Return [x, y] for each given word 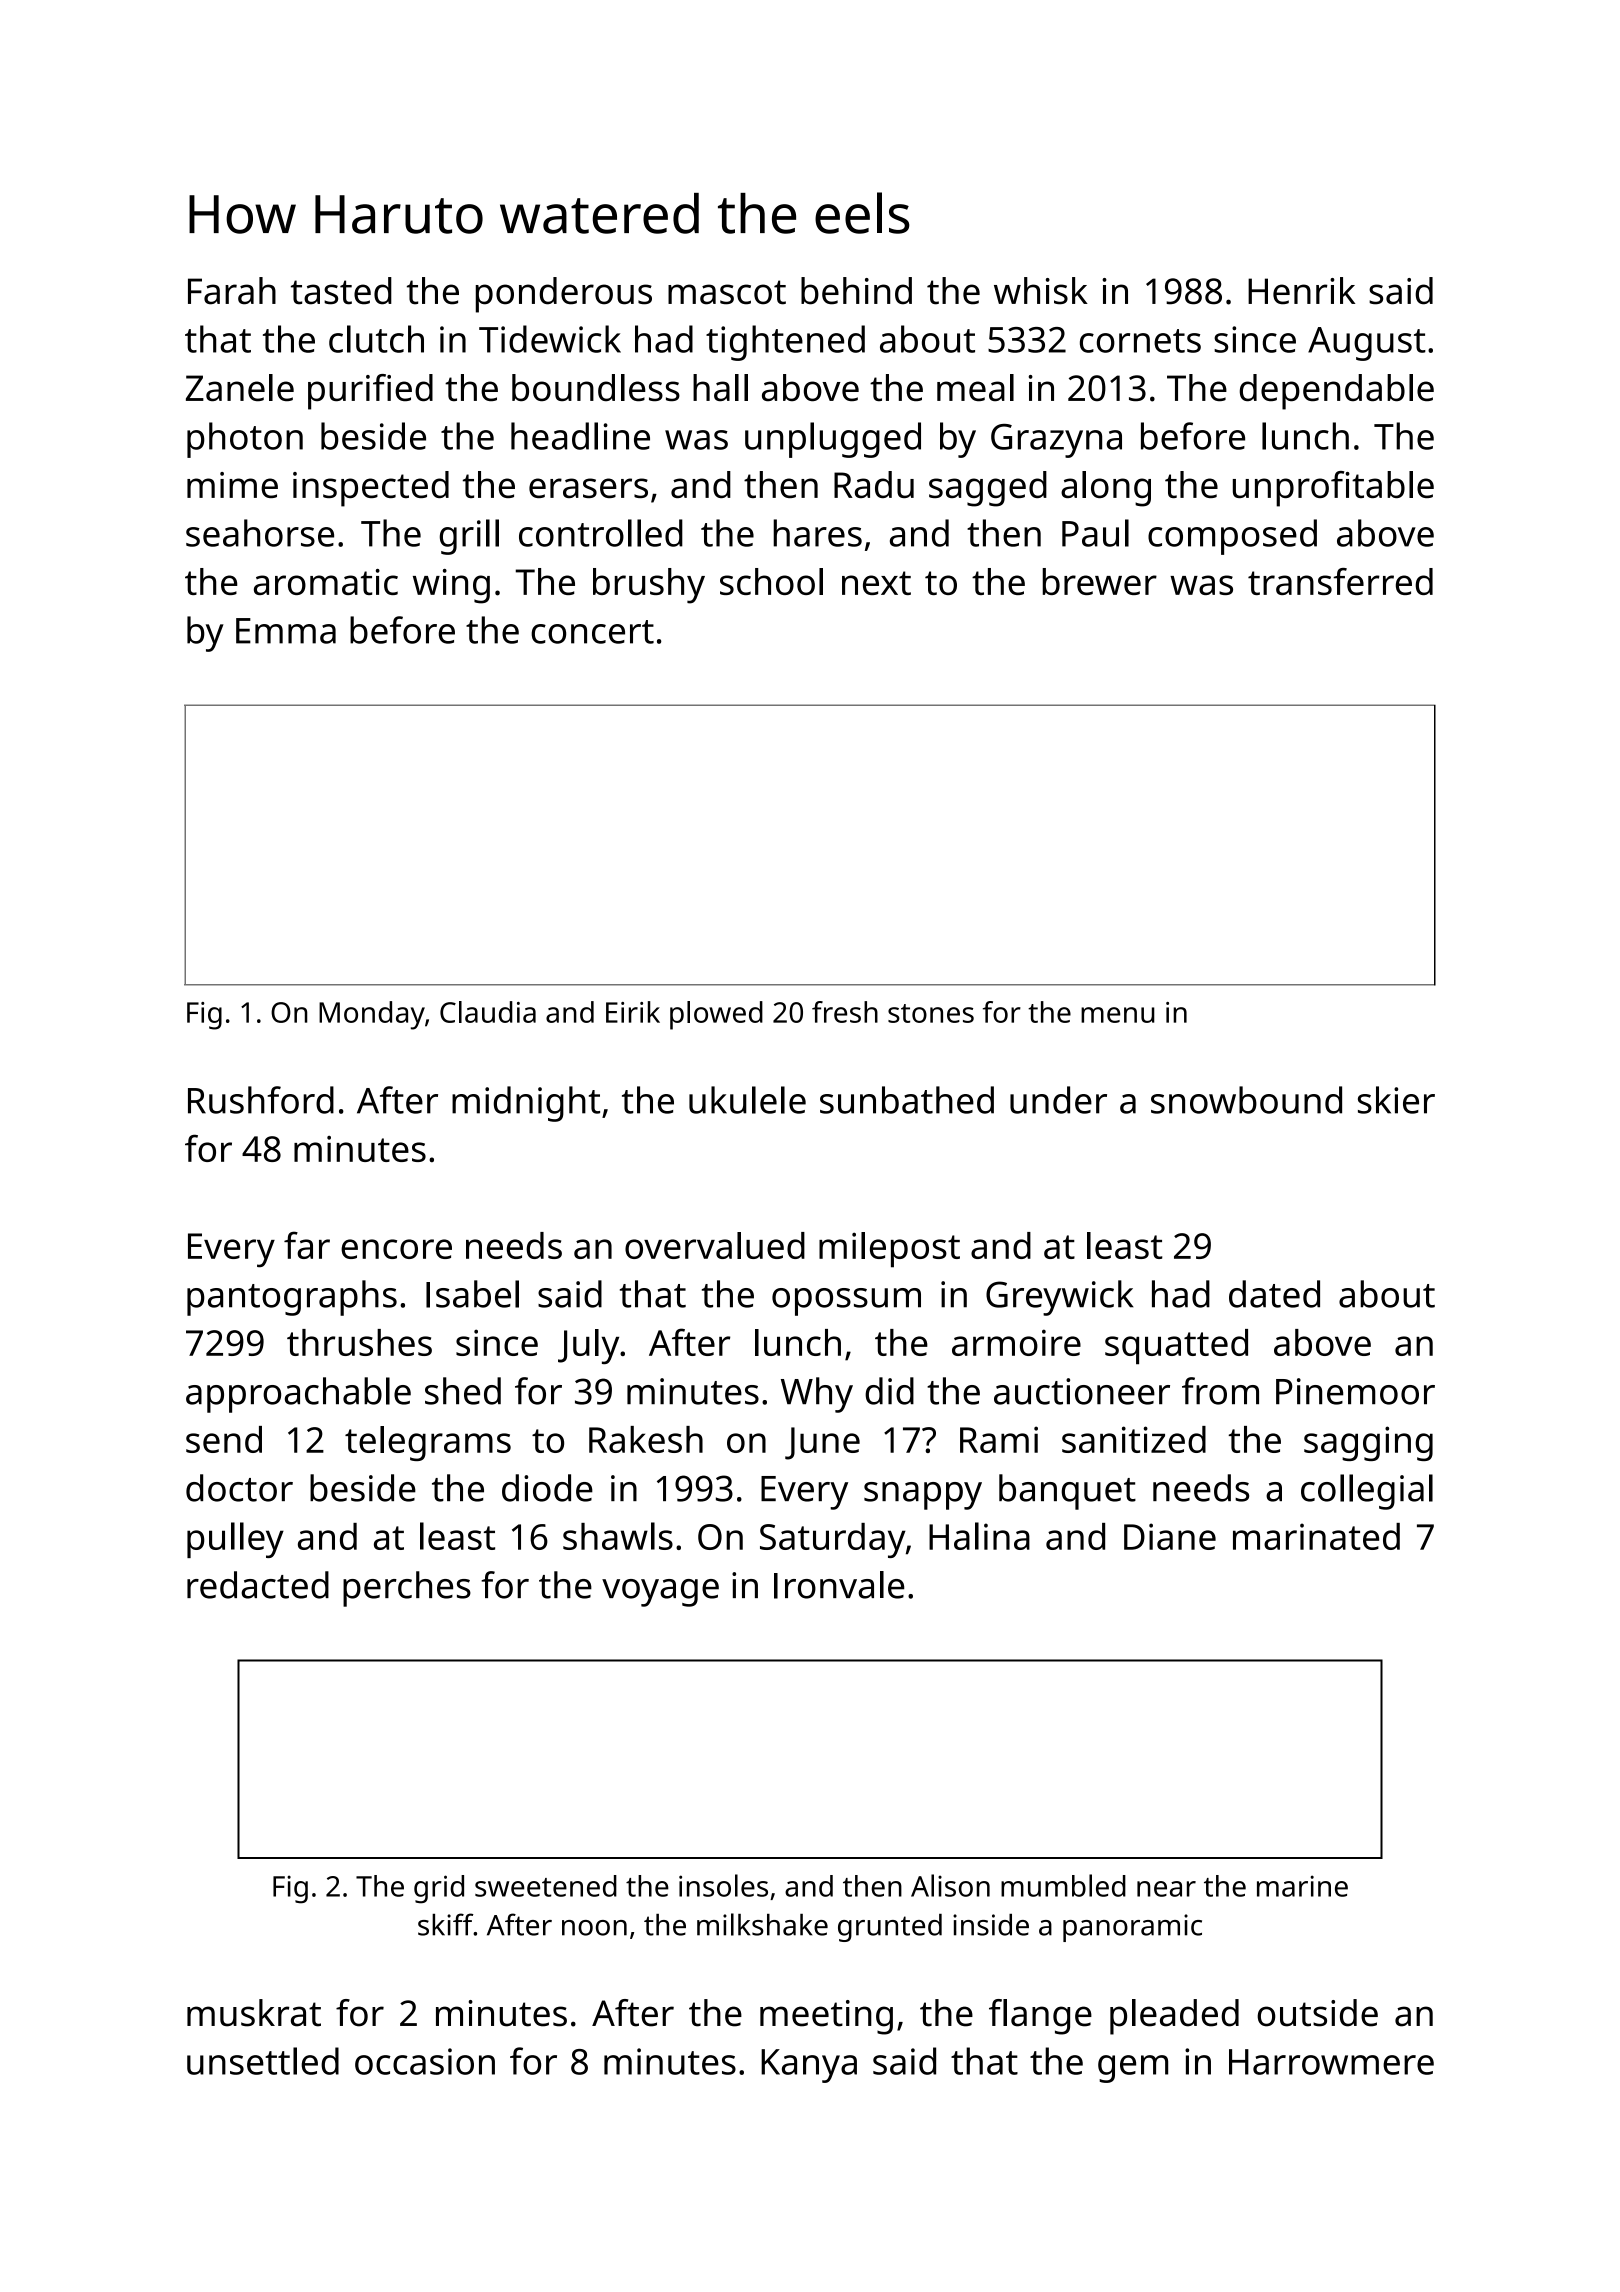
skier [1396, 1100]
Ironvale [839, 1585]
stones [931, 1013]
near [1166, 1889]
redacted [258, 1585]
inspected [371, 489]
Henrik [1301, 291]
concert [592, 632]
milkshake [762, 1924]
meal [975, 388]
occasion [425, 2061]
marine [1302, 1886]
